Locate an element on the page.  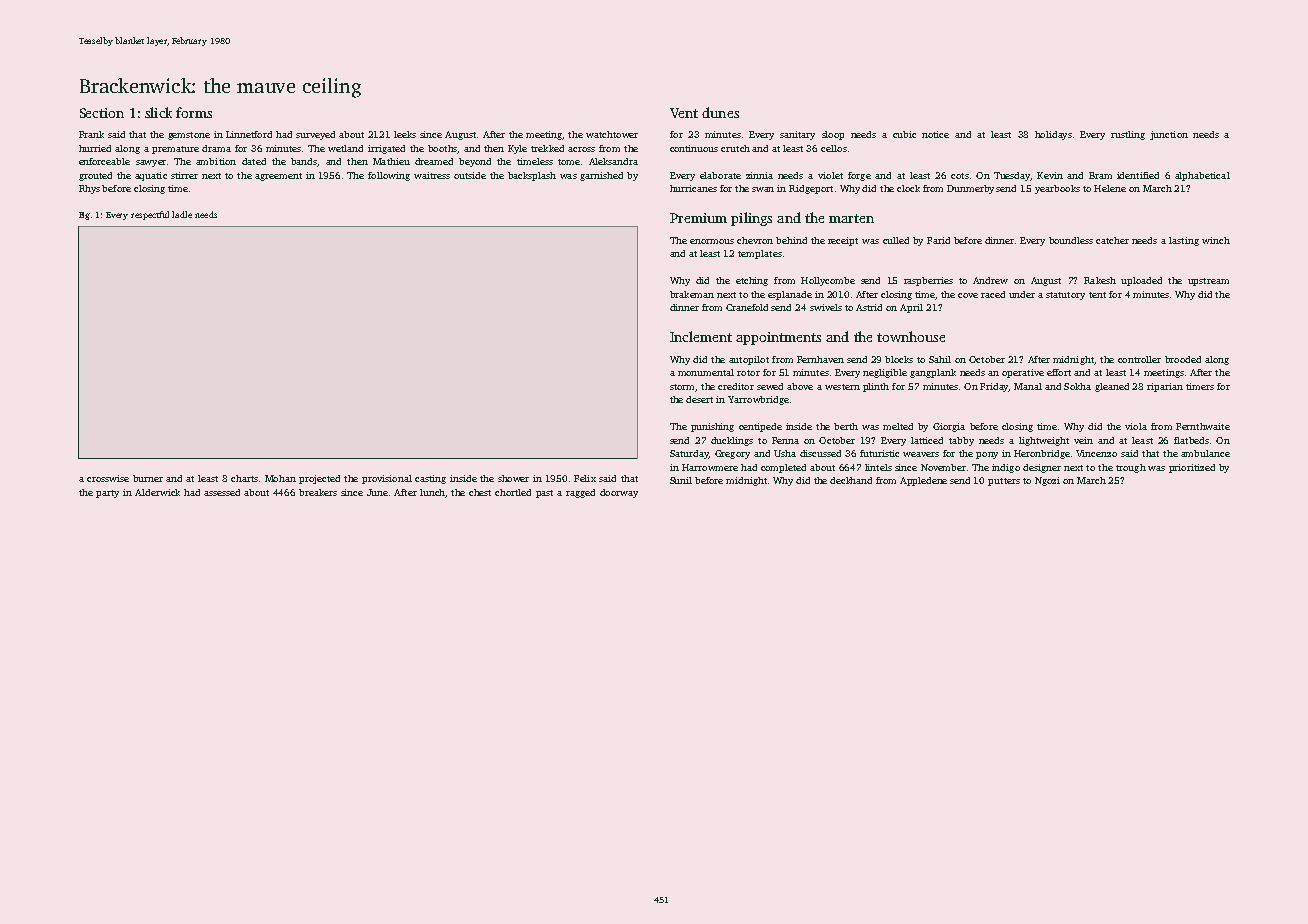
centipede is located at coordinates (760, 427).
